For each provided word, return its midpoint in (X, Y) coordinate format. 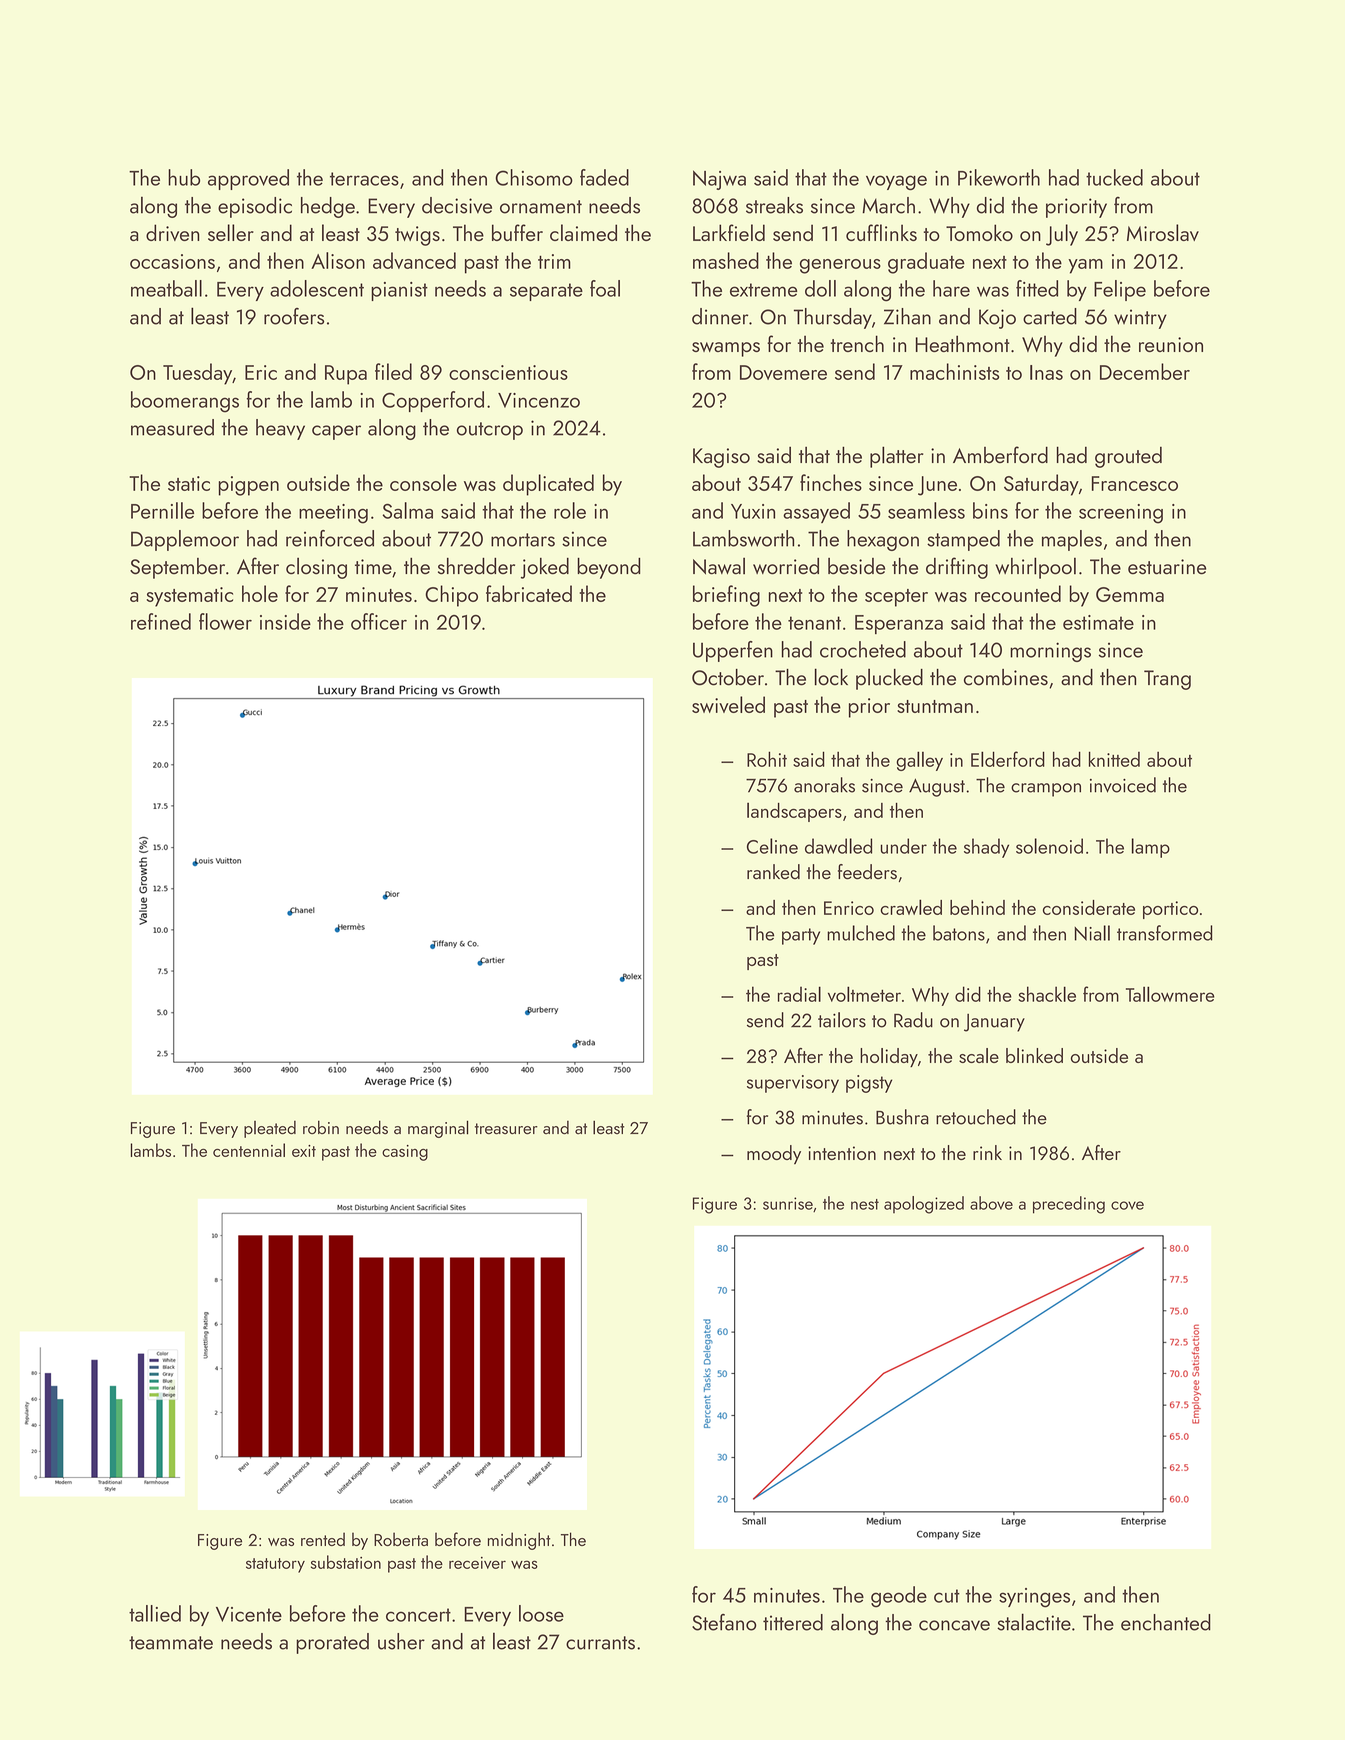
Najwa (719, 180)
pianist (399, 291)
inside (285, 621)
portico (1170, 910)
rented (323, 1539)
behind (977, 907)
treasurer (506, 1129)
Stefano (724, 1622)
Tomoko (979, 232)
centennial (249, 1150)
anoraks (824, 785)
